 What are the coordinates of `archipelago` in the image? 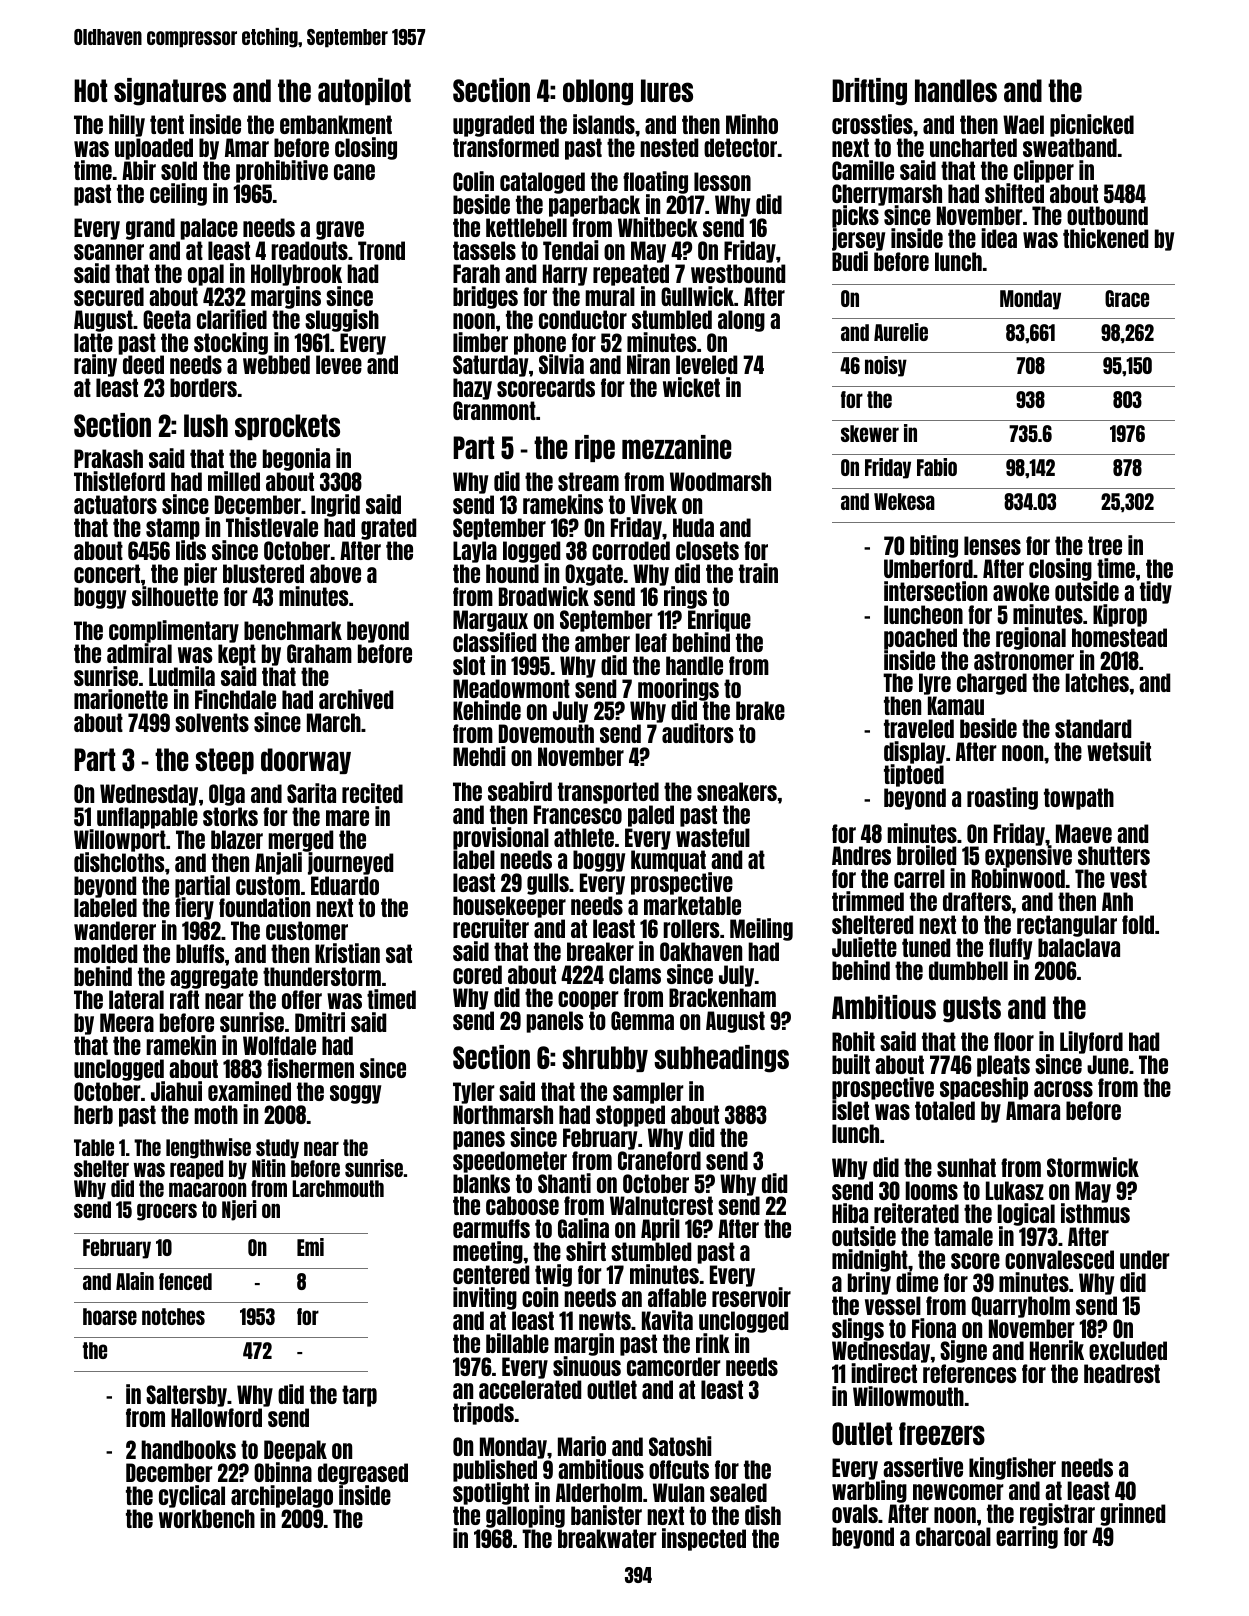 It's located at (282, 1497).
